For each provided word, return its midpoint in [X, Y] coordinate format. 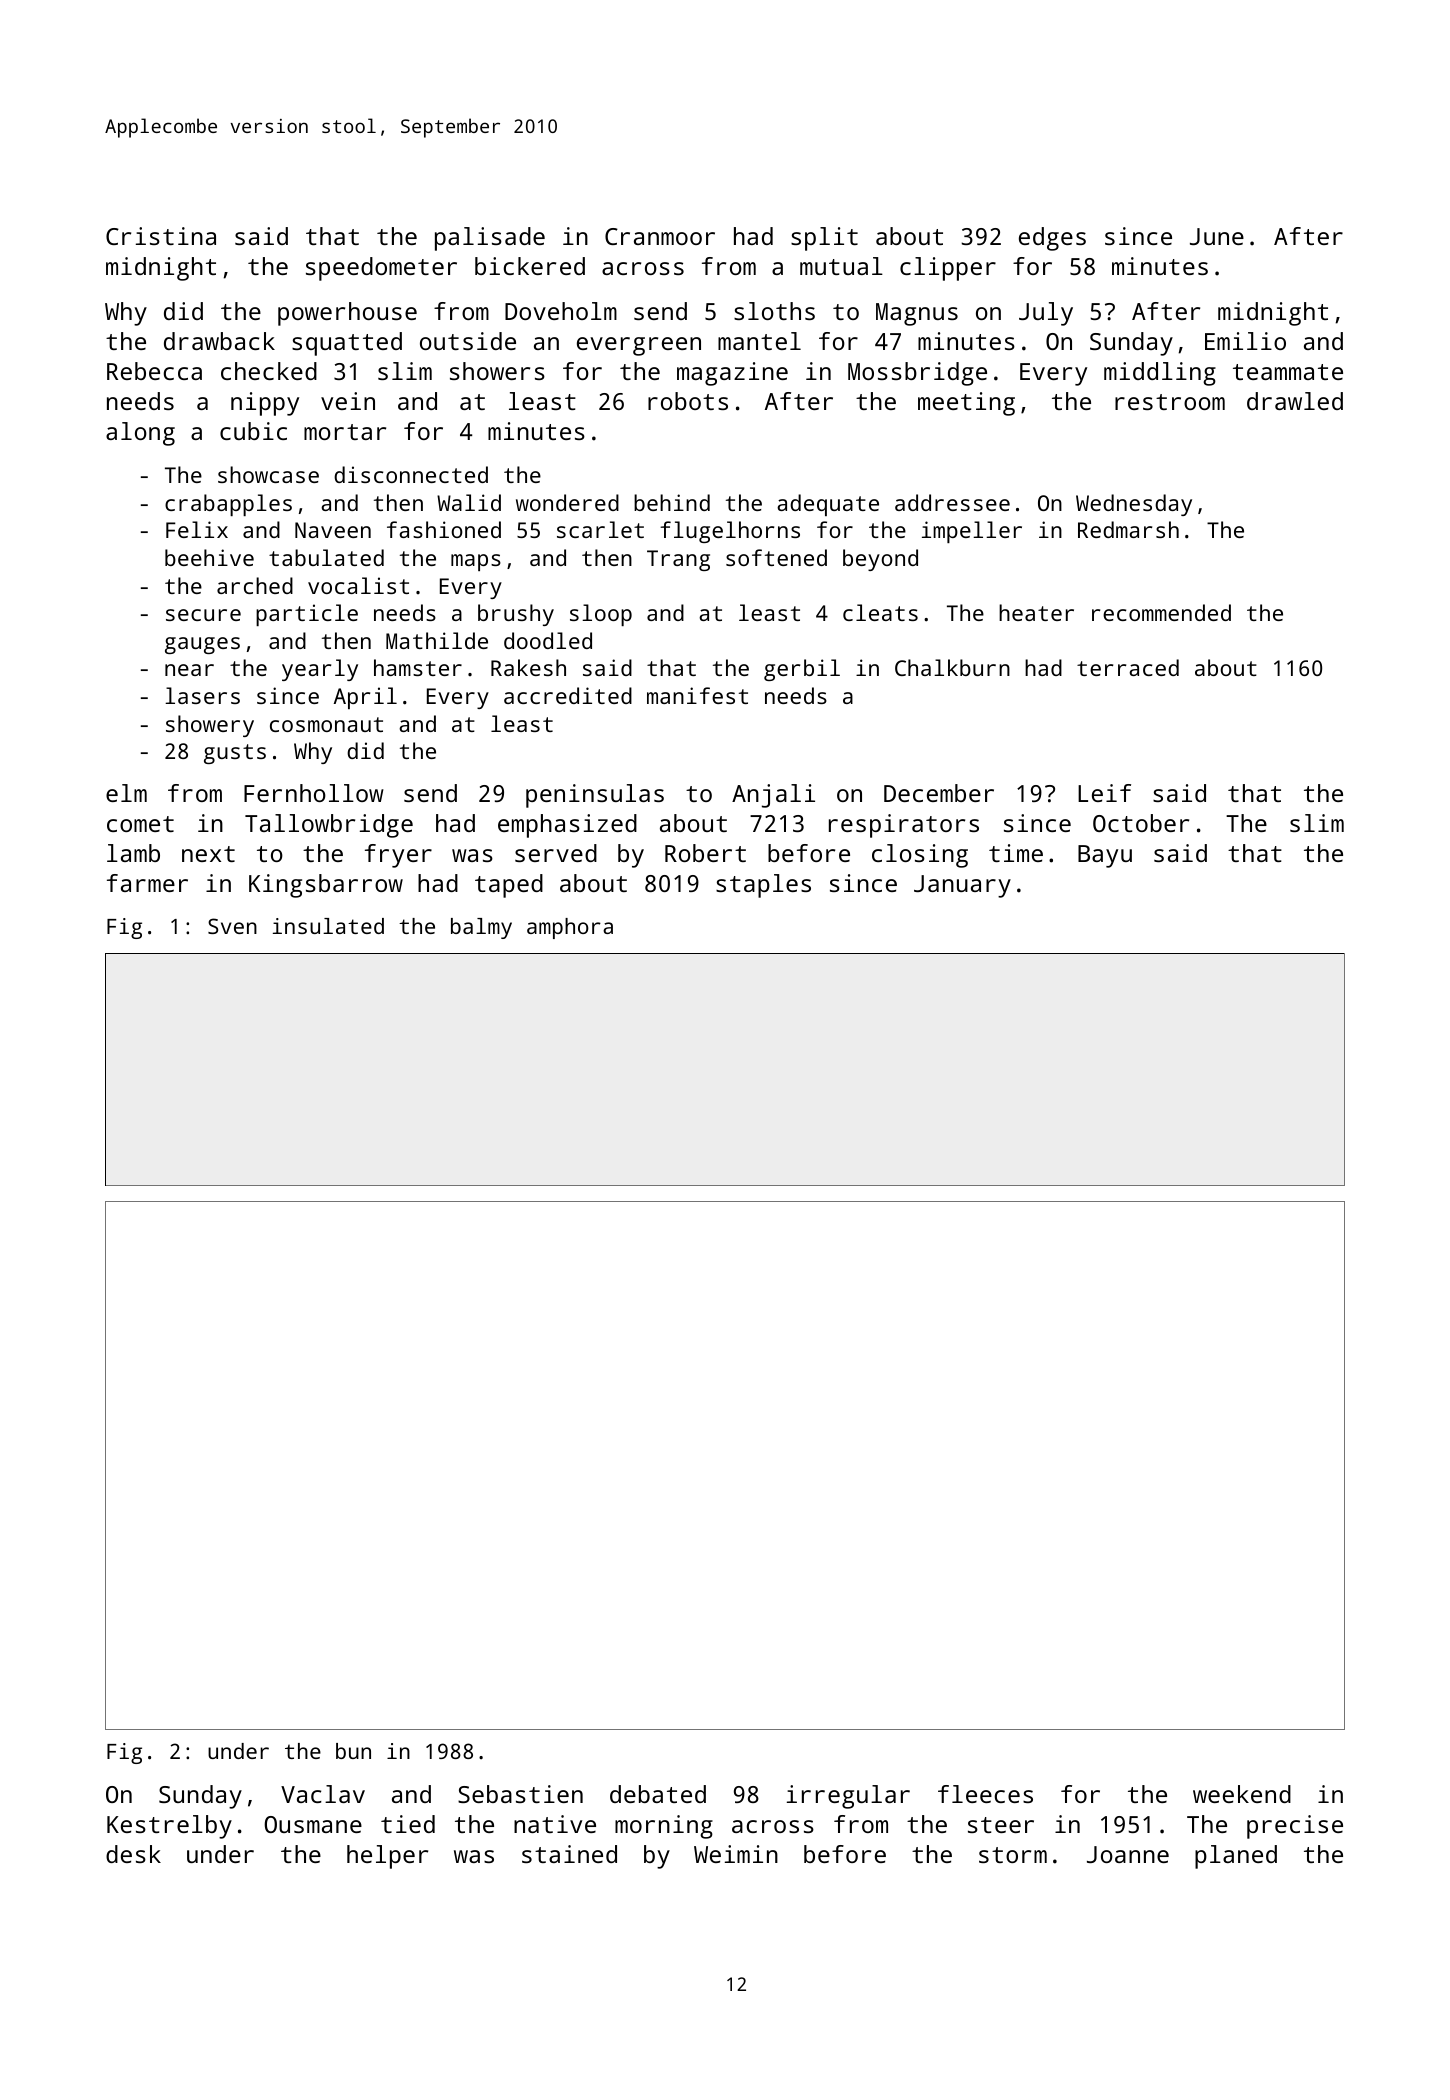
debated [658, 1794]
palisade [490, 239]
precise [1295, 1827]
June [1217, 236]
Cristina [161, 236]
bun [353, 1751]
